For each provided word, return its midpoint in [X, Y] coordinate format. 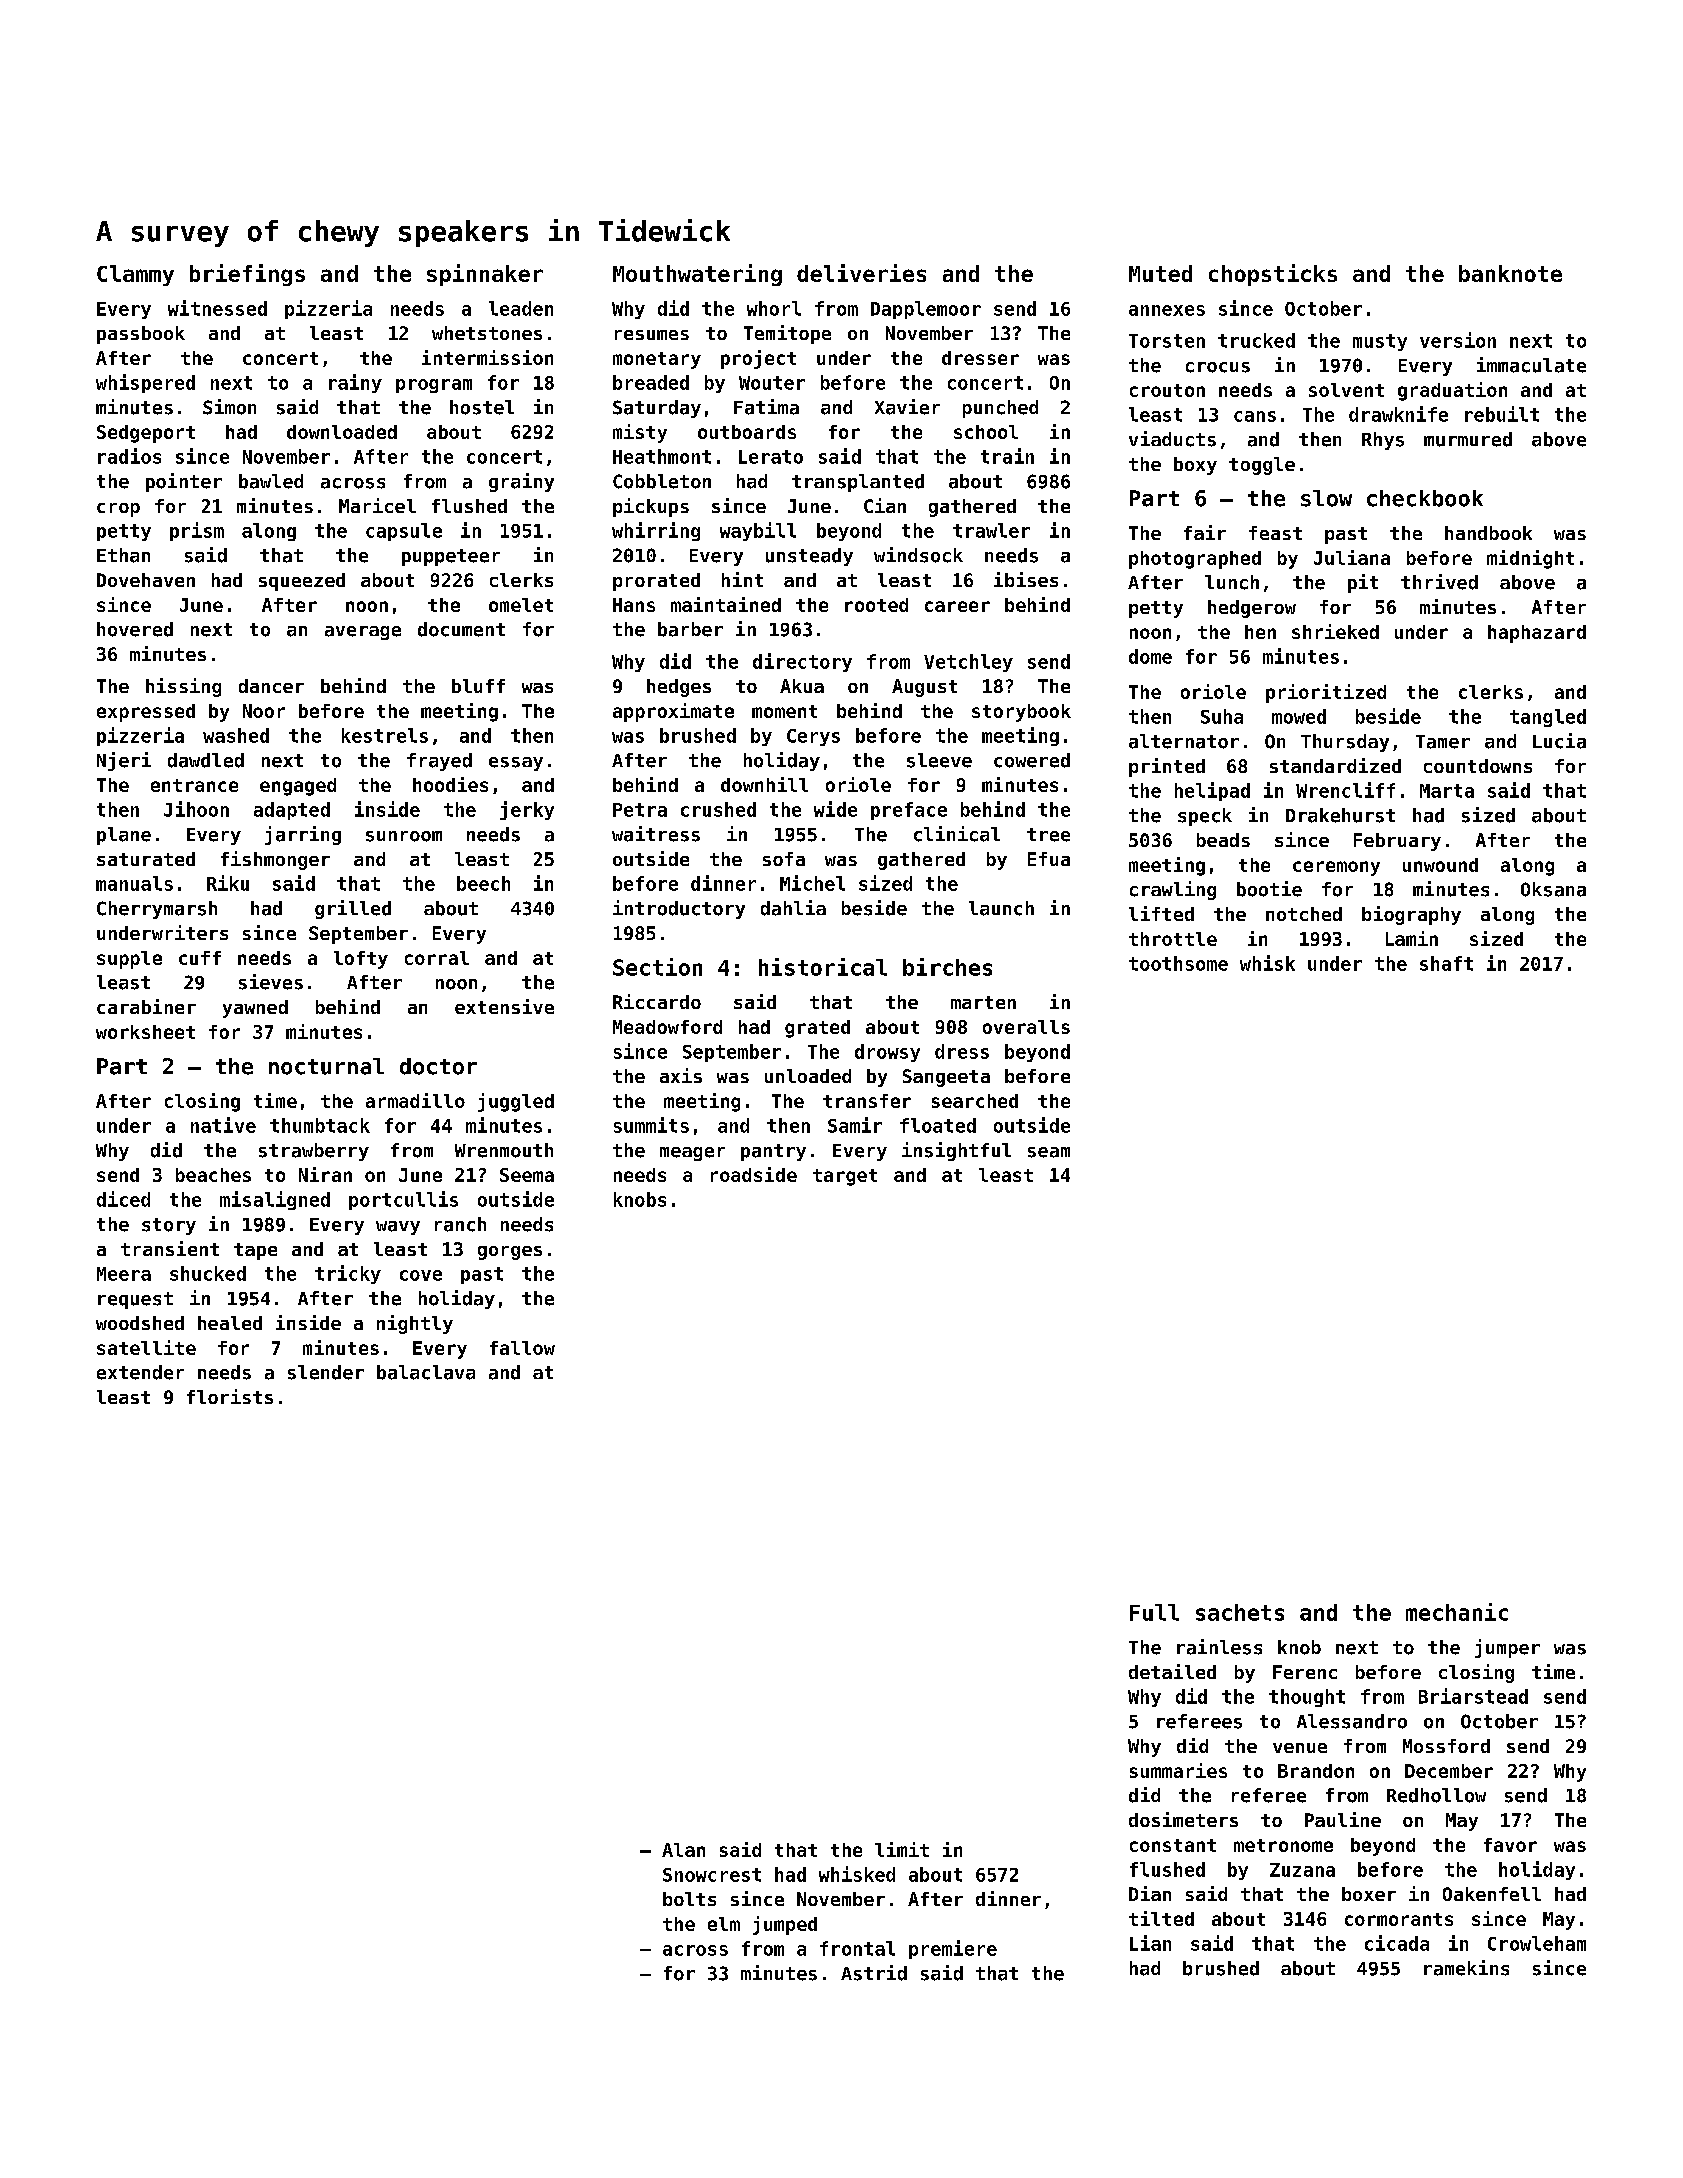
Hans [634, 605]
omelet [521, 605]
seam [1049, 1152]
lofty [361, 960]
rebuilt [1502, 414]
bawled [271, 481]
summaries [1178, 1770]
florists [230, 1396]
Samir [855, 1125]
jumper [1507, 1648]
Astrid [874, 1973]
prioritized [1326, 693]
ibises [1026, 579]
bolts [689, 1899]
